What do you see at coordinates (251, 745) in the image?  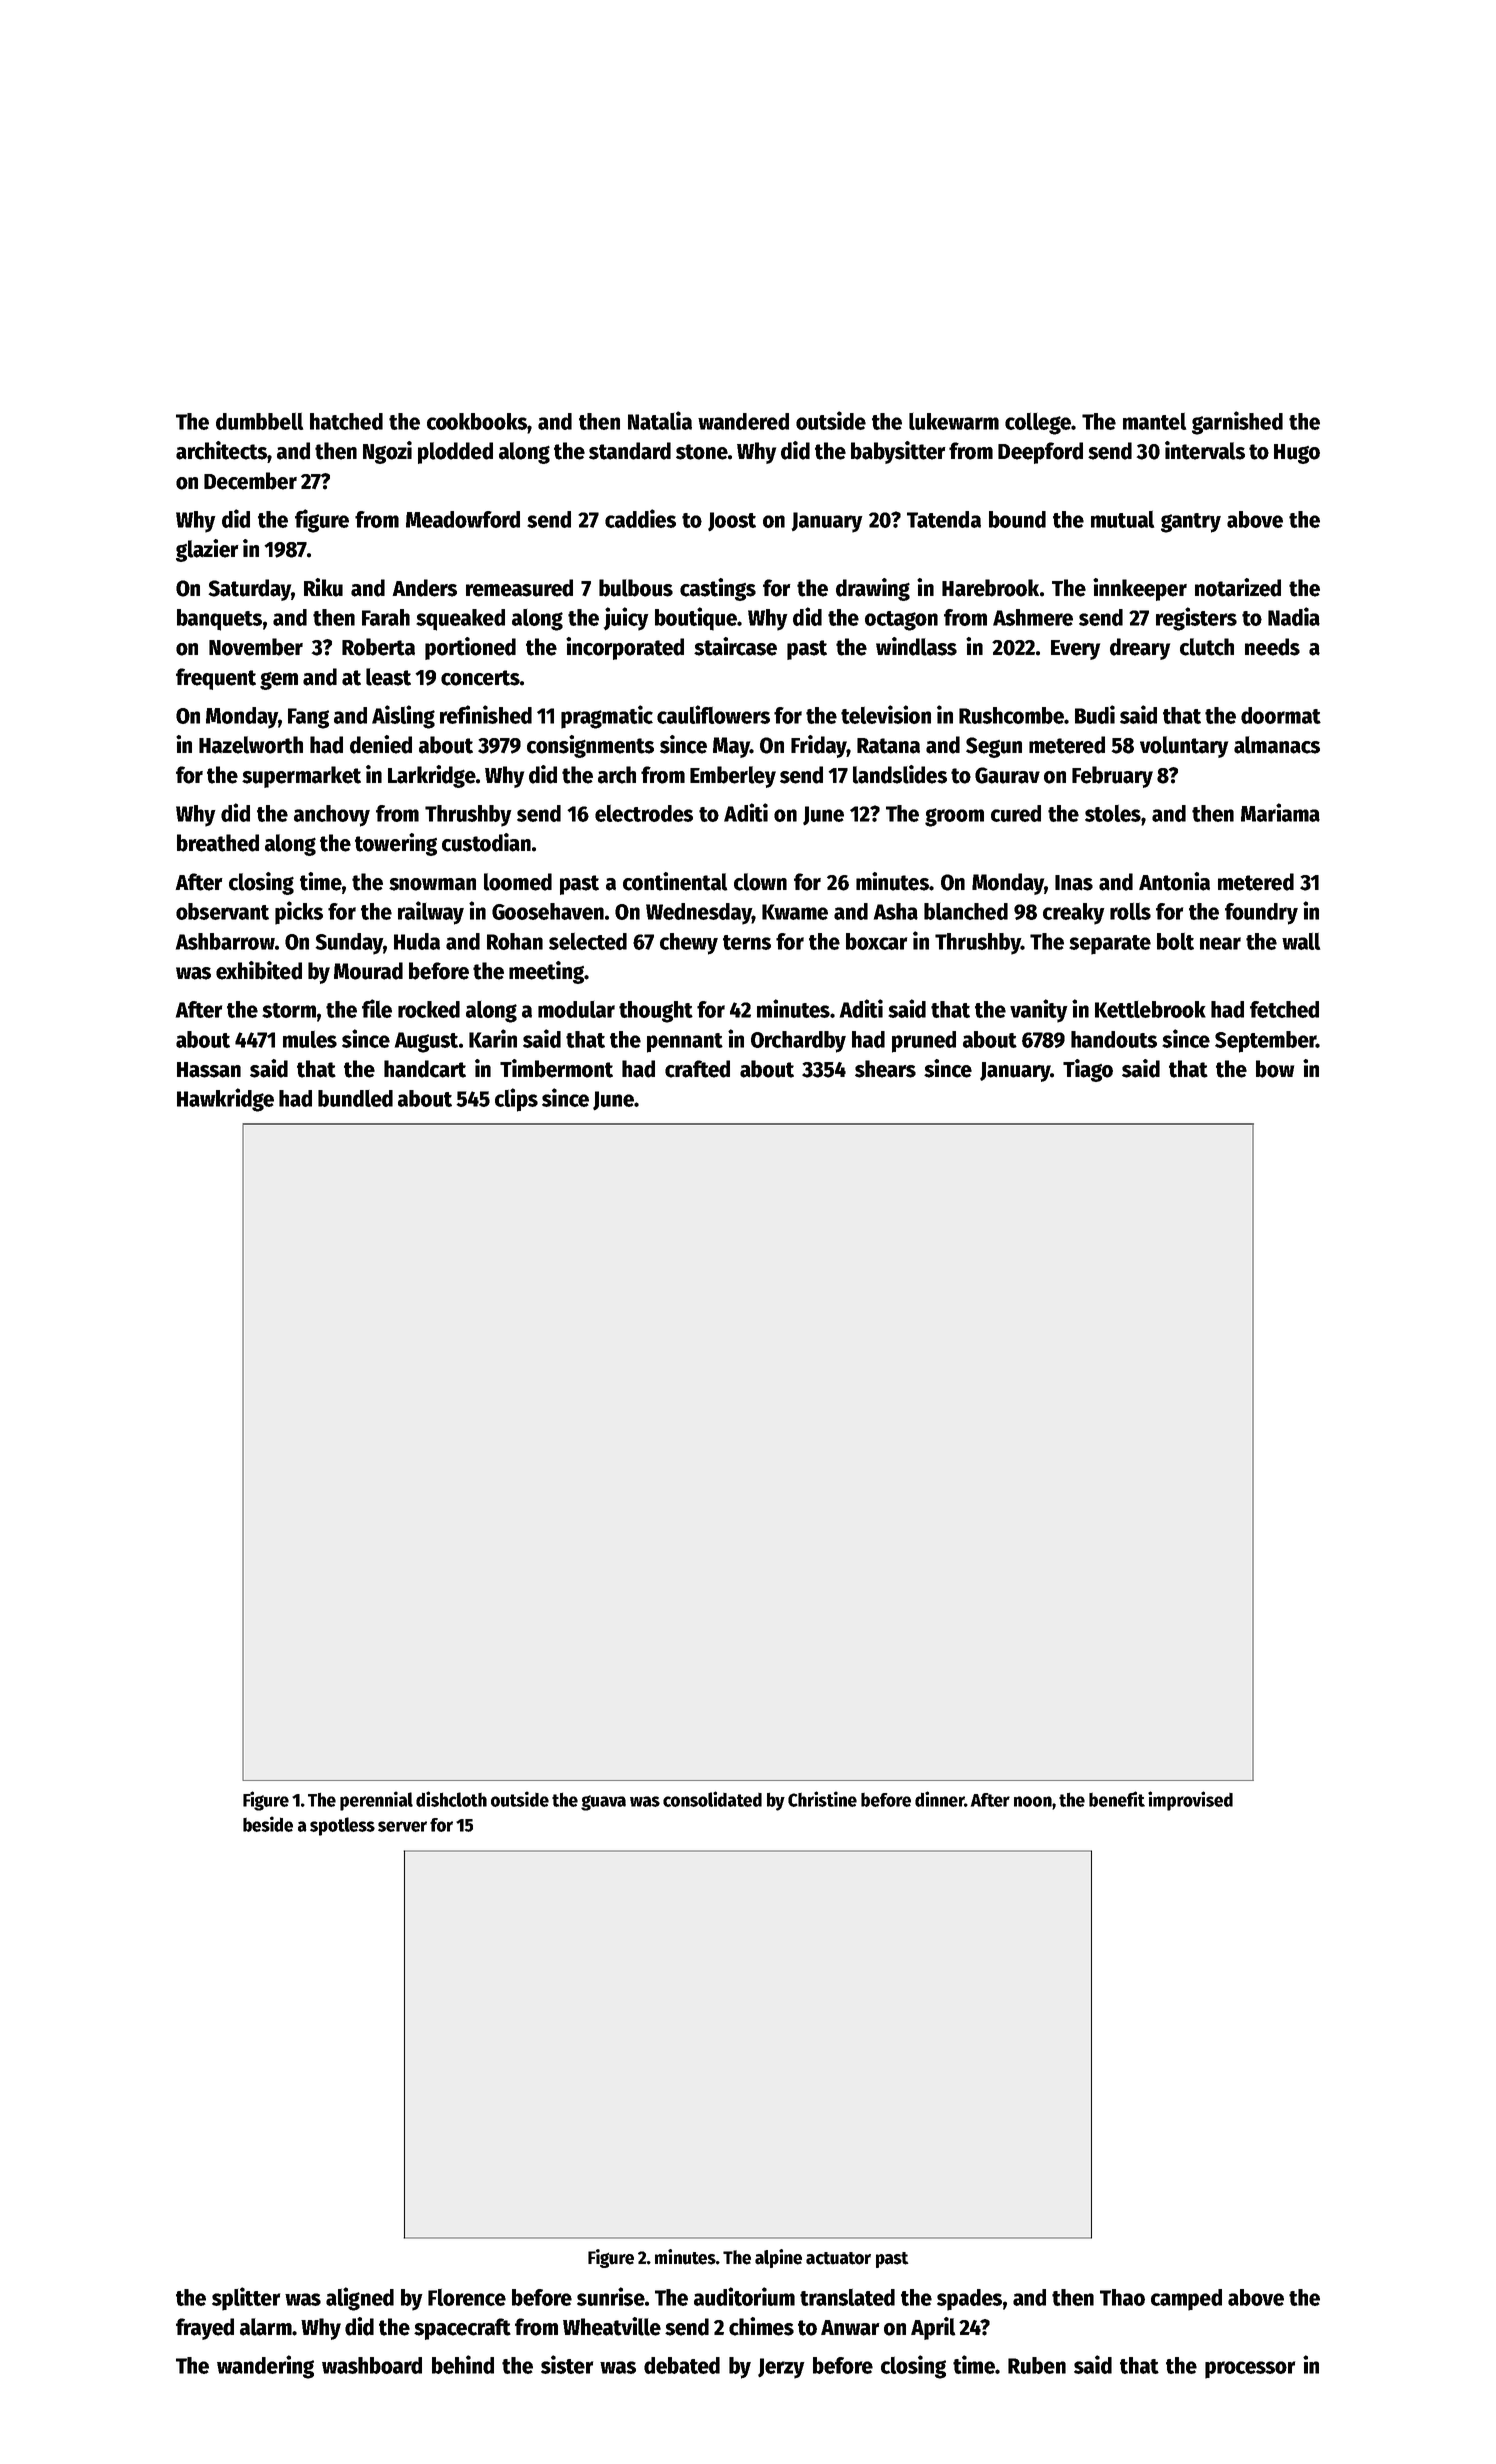 I see `Hazelworth` at bounding box center [251, 745].
